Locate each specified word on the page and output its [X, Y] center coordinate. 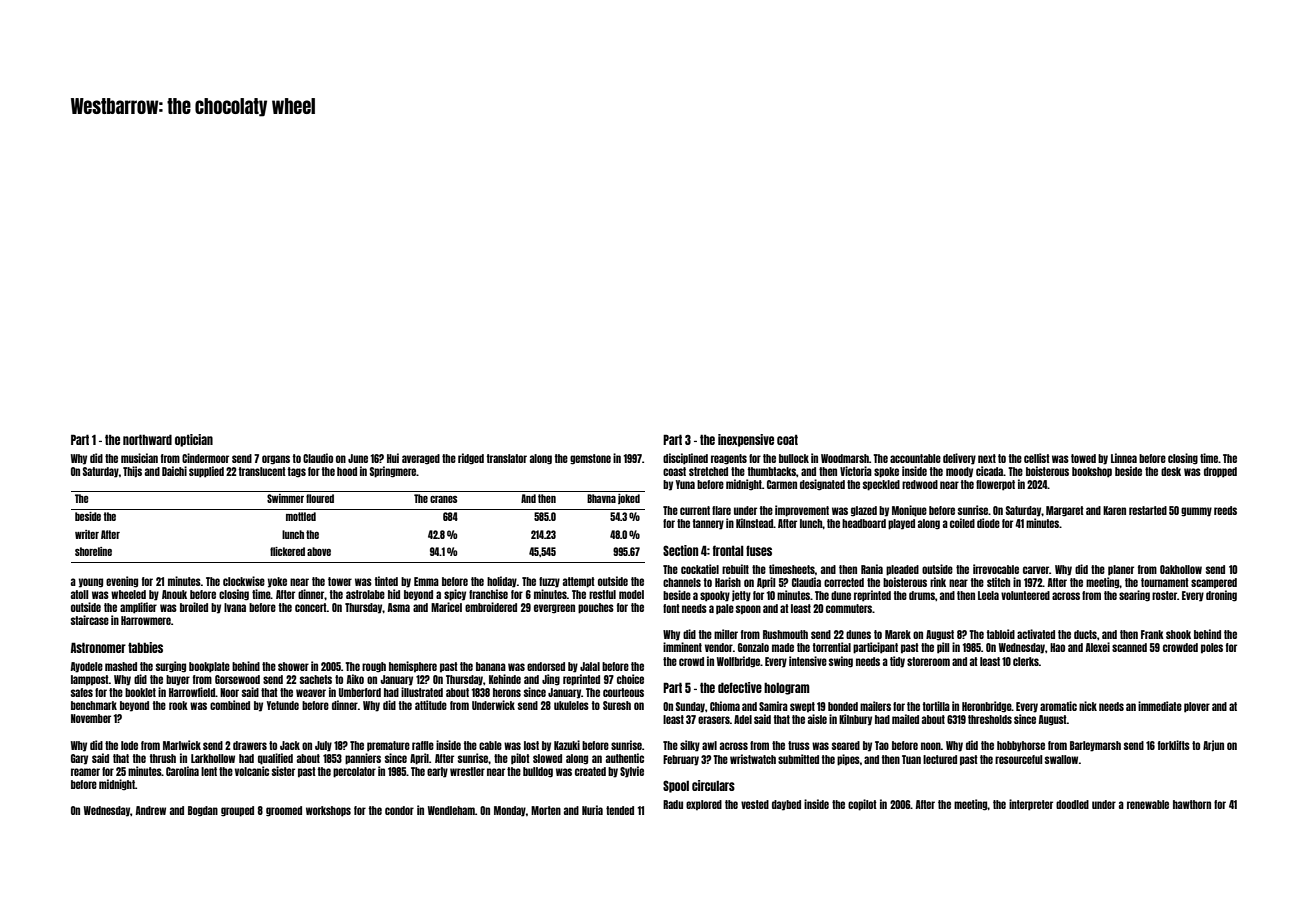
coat [787, 440]
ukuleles [571, 705]
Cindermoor [205, 458]
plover [1197, 707]
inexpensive [746, 440]
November [91, 718]
